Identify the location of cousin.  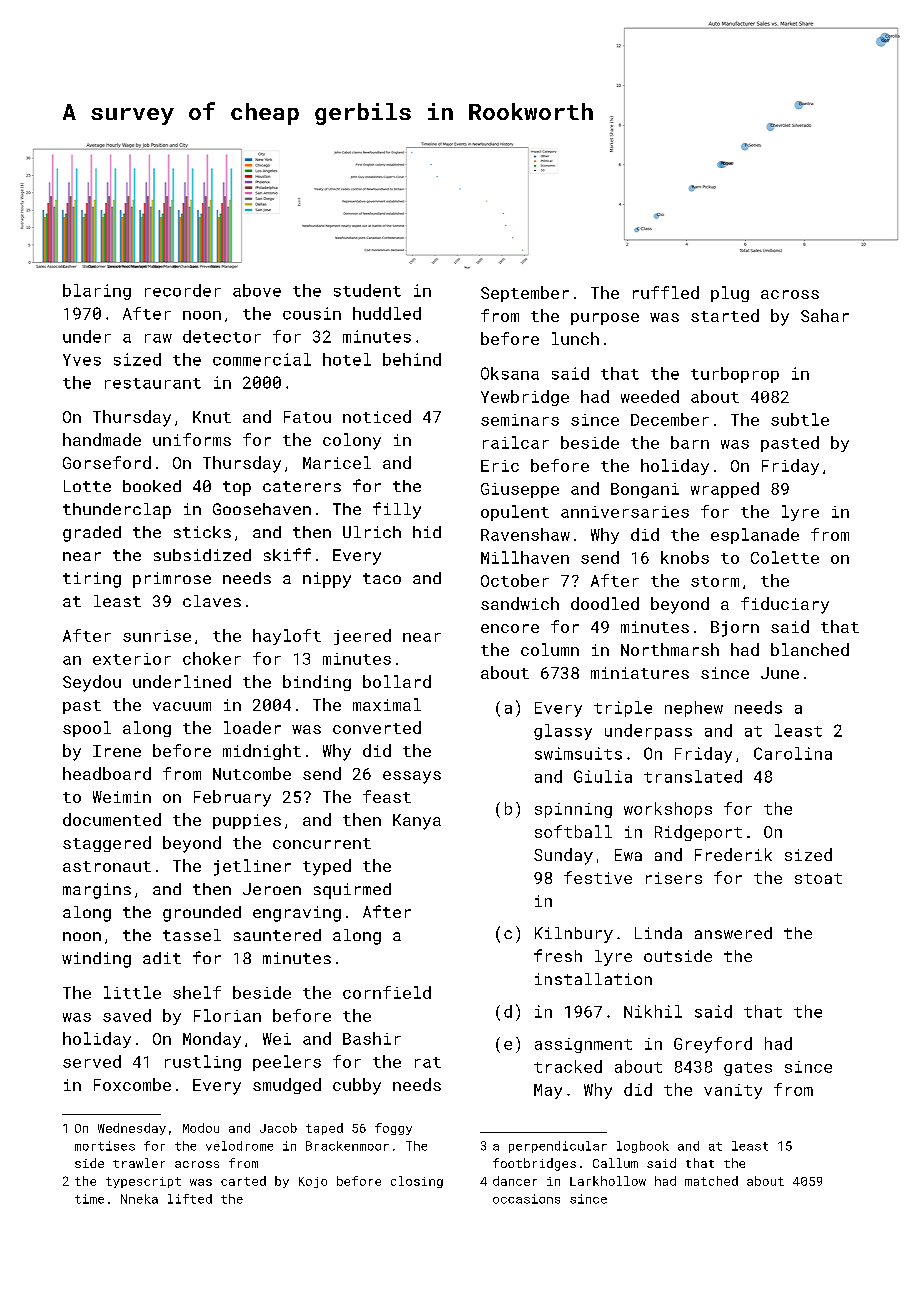
(312, 313).
